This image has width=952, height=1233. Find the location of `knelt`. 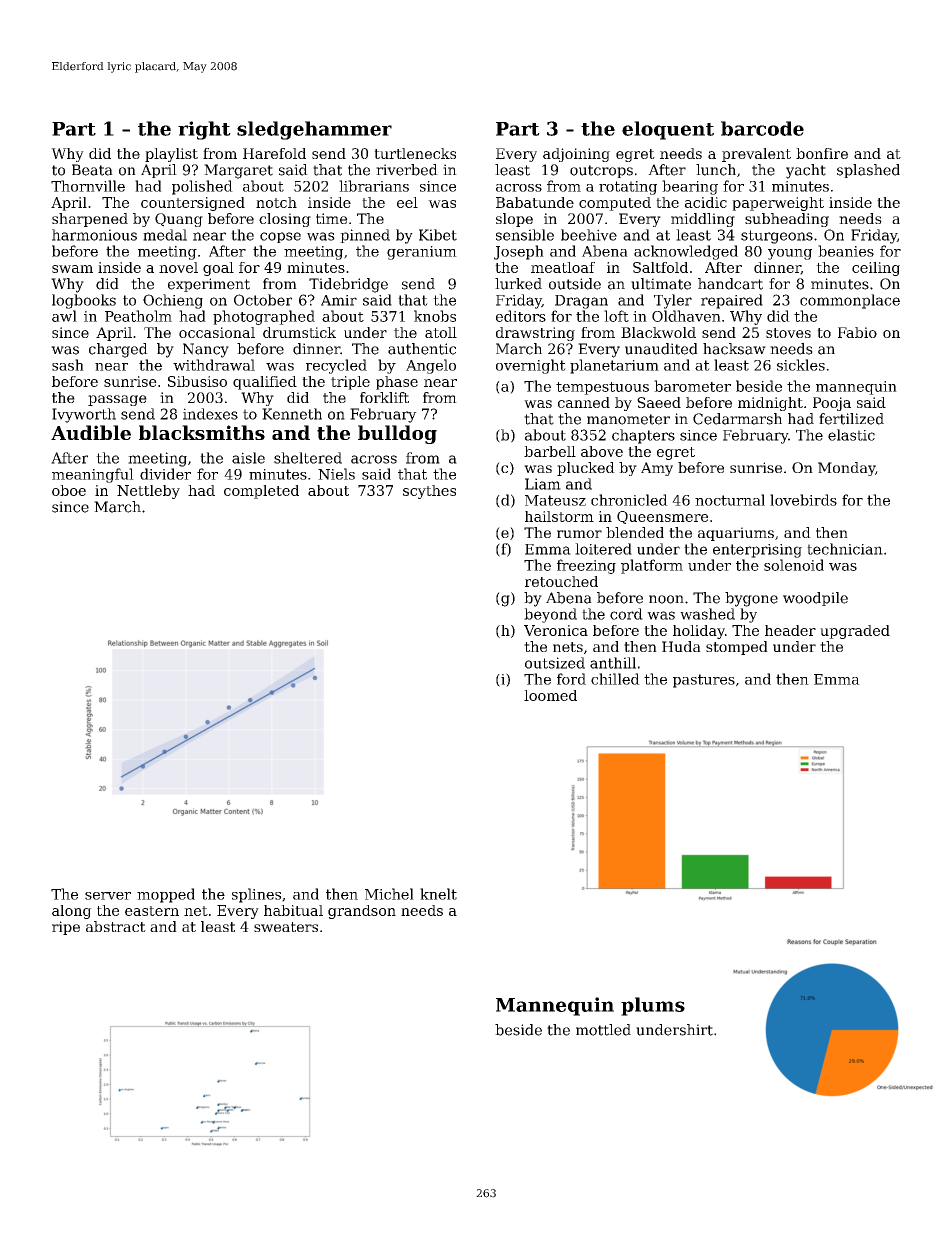

knelt is located at coordinates (438, 894).
